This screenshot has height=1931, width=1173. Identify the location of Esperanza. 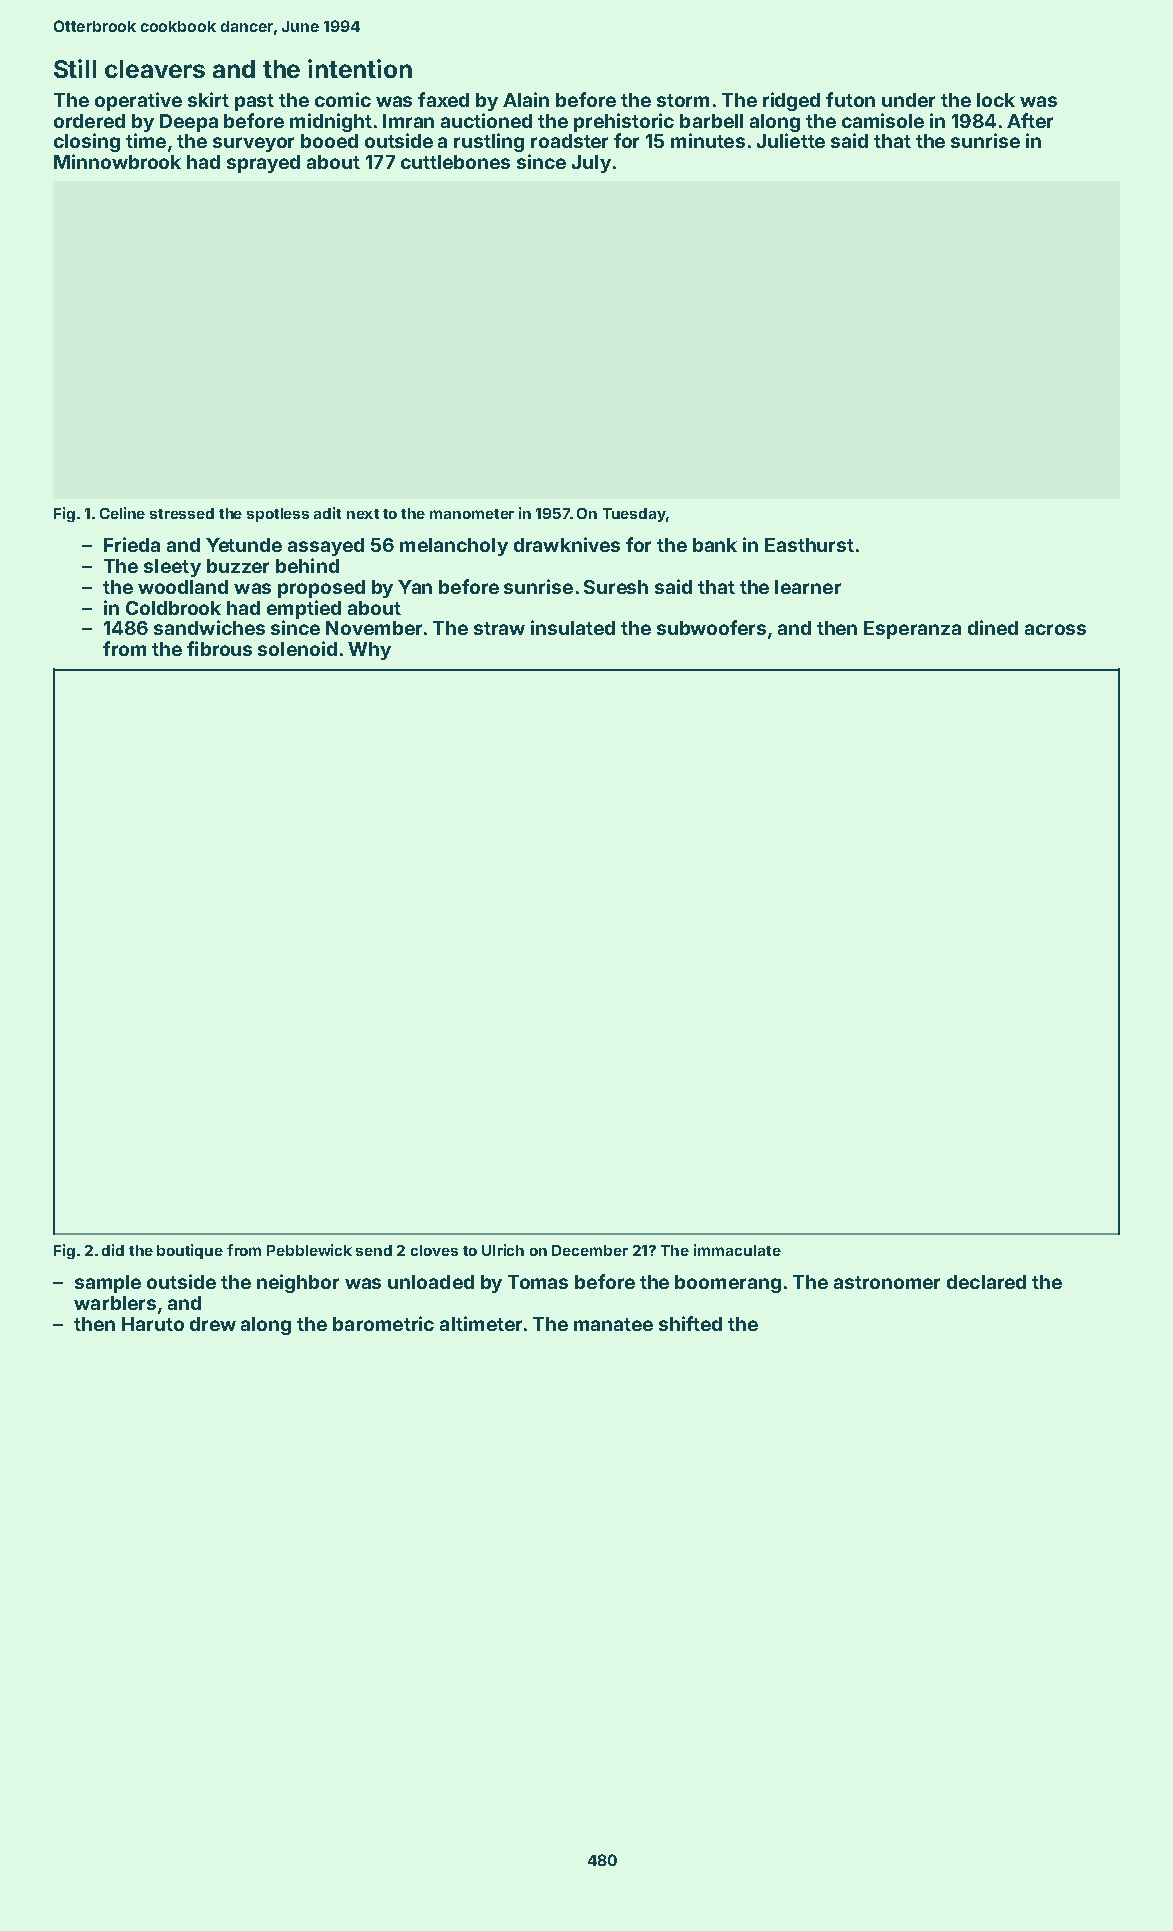
(912, 630).
